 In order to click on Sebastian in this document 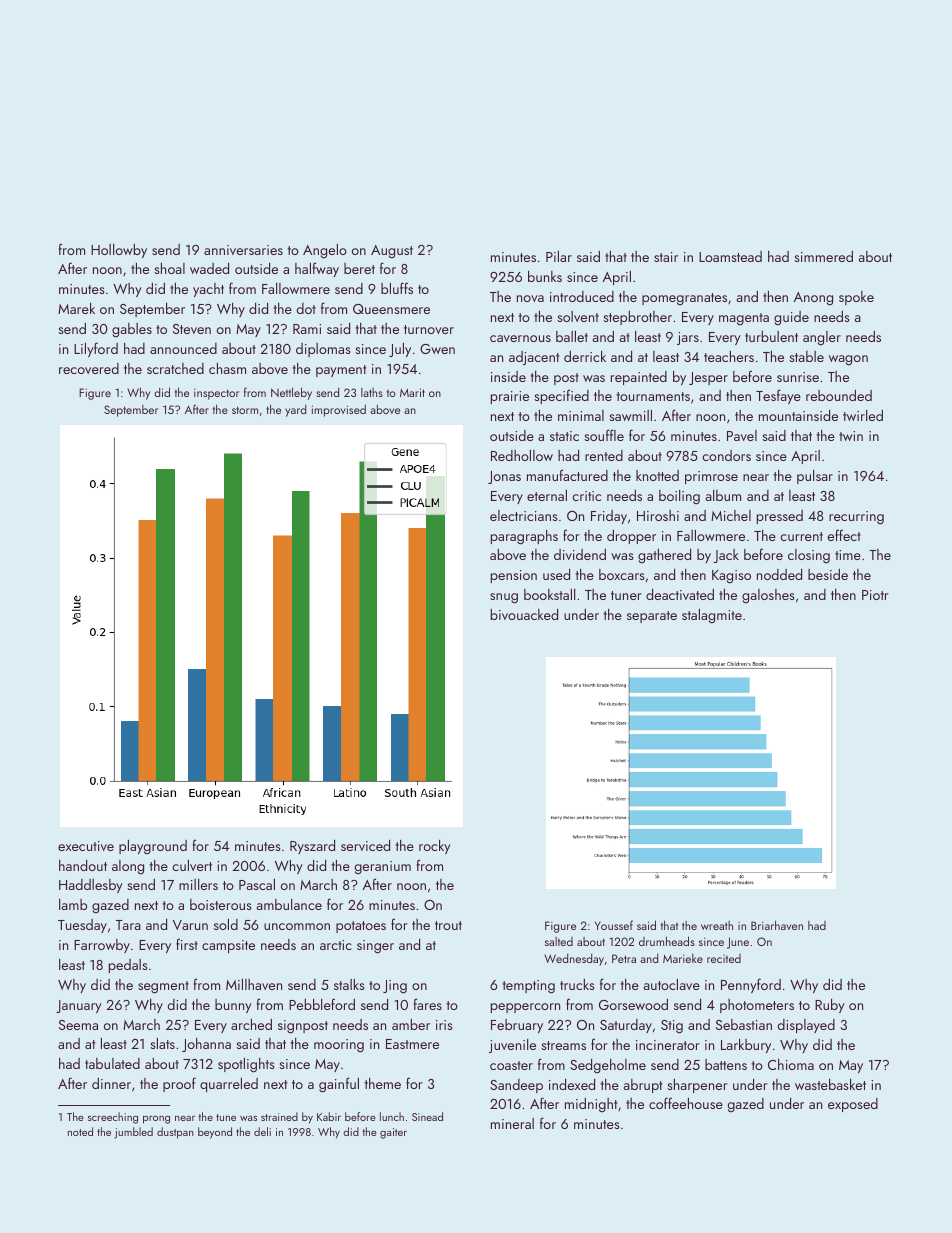, I will do `click(744, 1024)`.
